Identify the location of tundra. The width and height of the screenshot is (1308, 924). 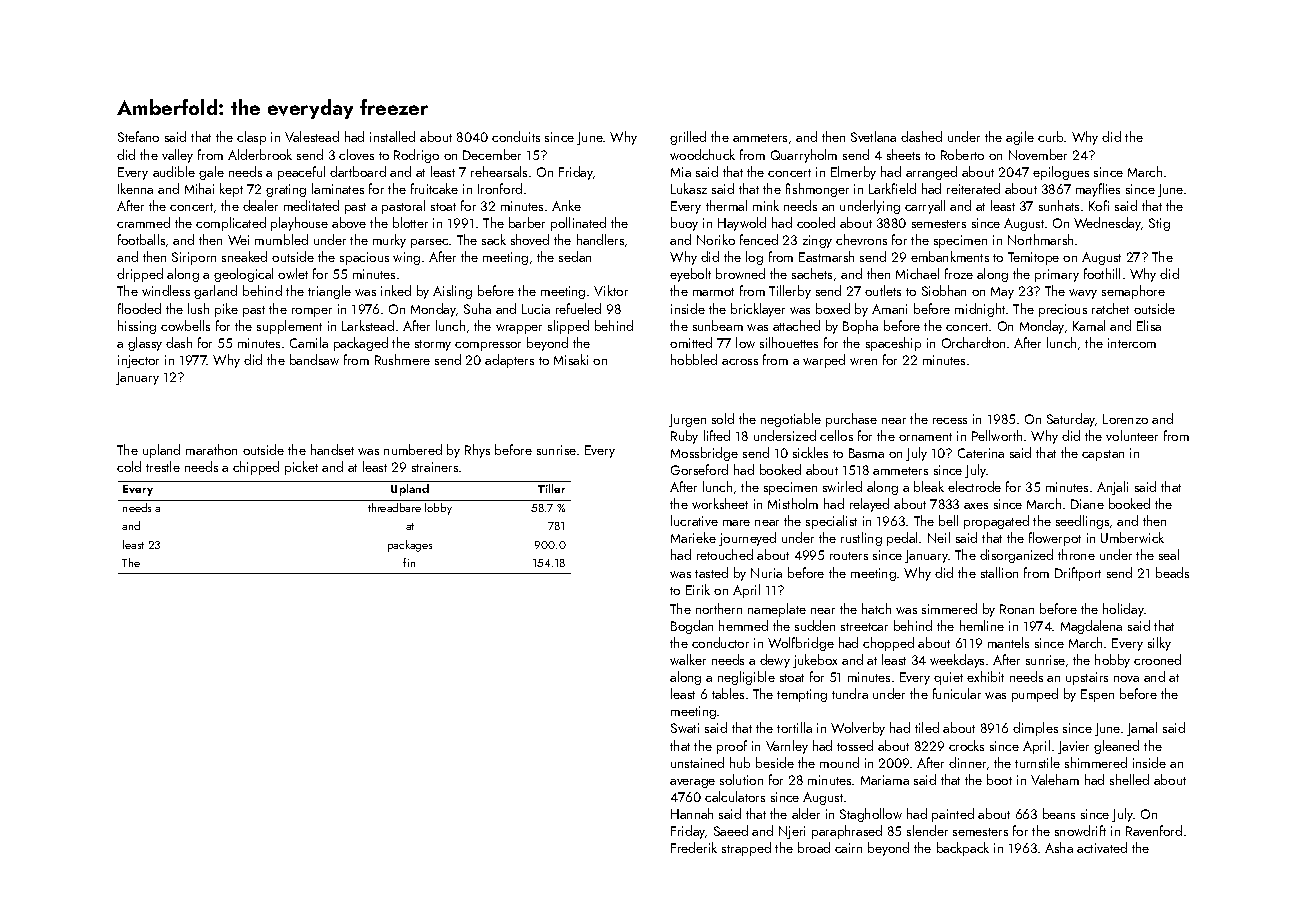
(850, 693).
